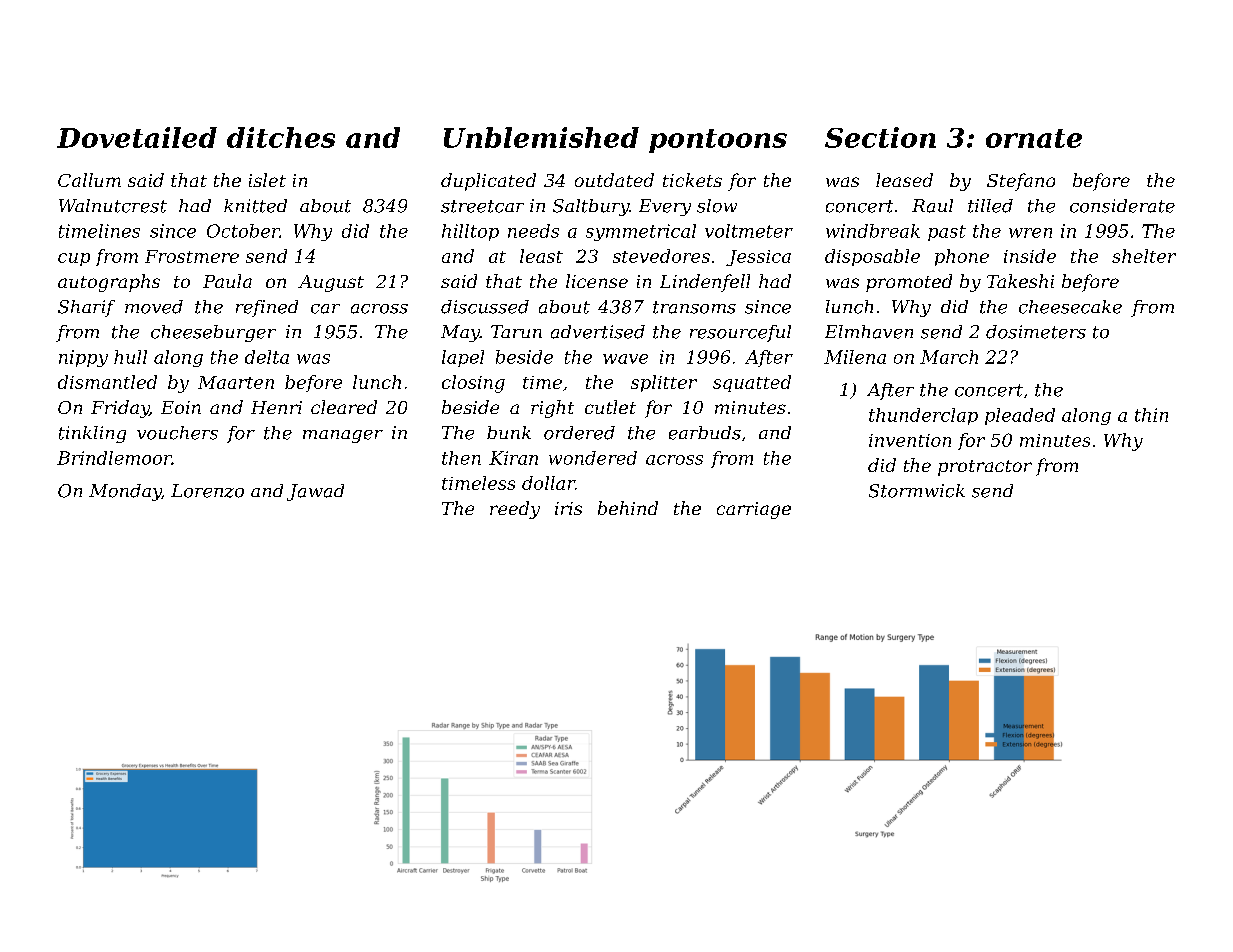 The image size is (1233, 952). Describe the element at coordinates (665, 207) in the document. I see `Every` at that location.
